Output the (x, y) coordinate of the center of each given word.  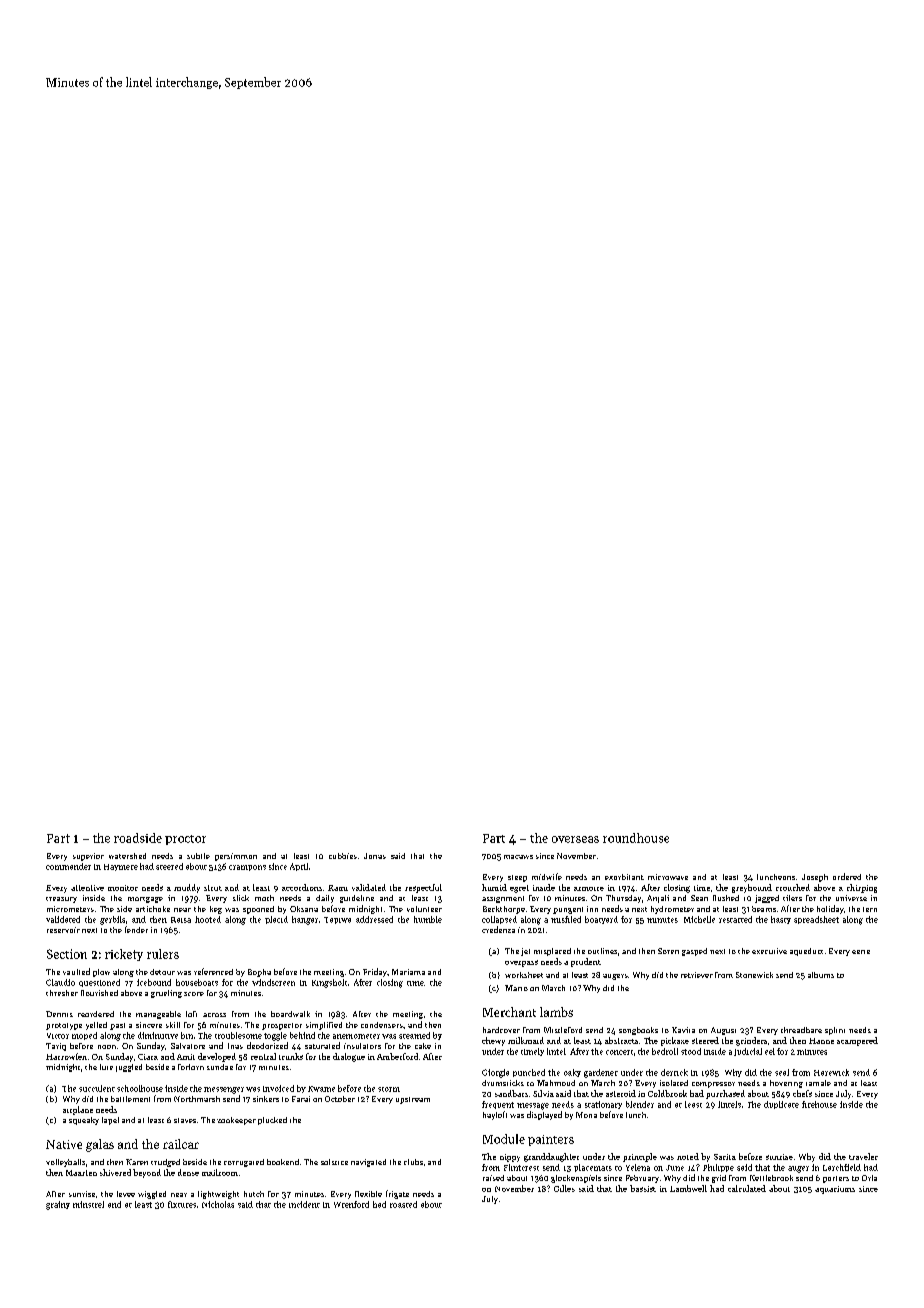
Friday (375, 972)
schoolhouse (140, 1088)
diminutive (158, 1035)
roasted (403, 1204)
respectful (423, 888)
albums (821, 975)
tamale (818, 1083)
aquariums (835, 1190)
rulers (163, 954)
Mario (516, 988)
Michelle (699, 919)
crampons (247, 868)
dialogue (349, 1057)
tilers (792, 898)
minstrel (88, 1204)
